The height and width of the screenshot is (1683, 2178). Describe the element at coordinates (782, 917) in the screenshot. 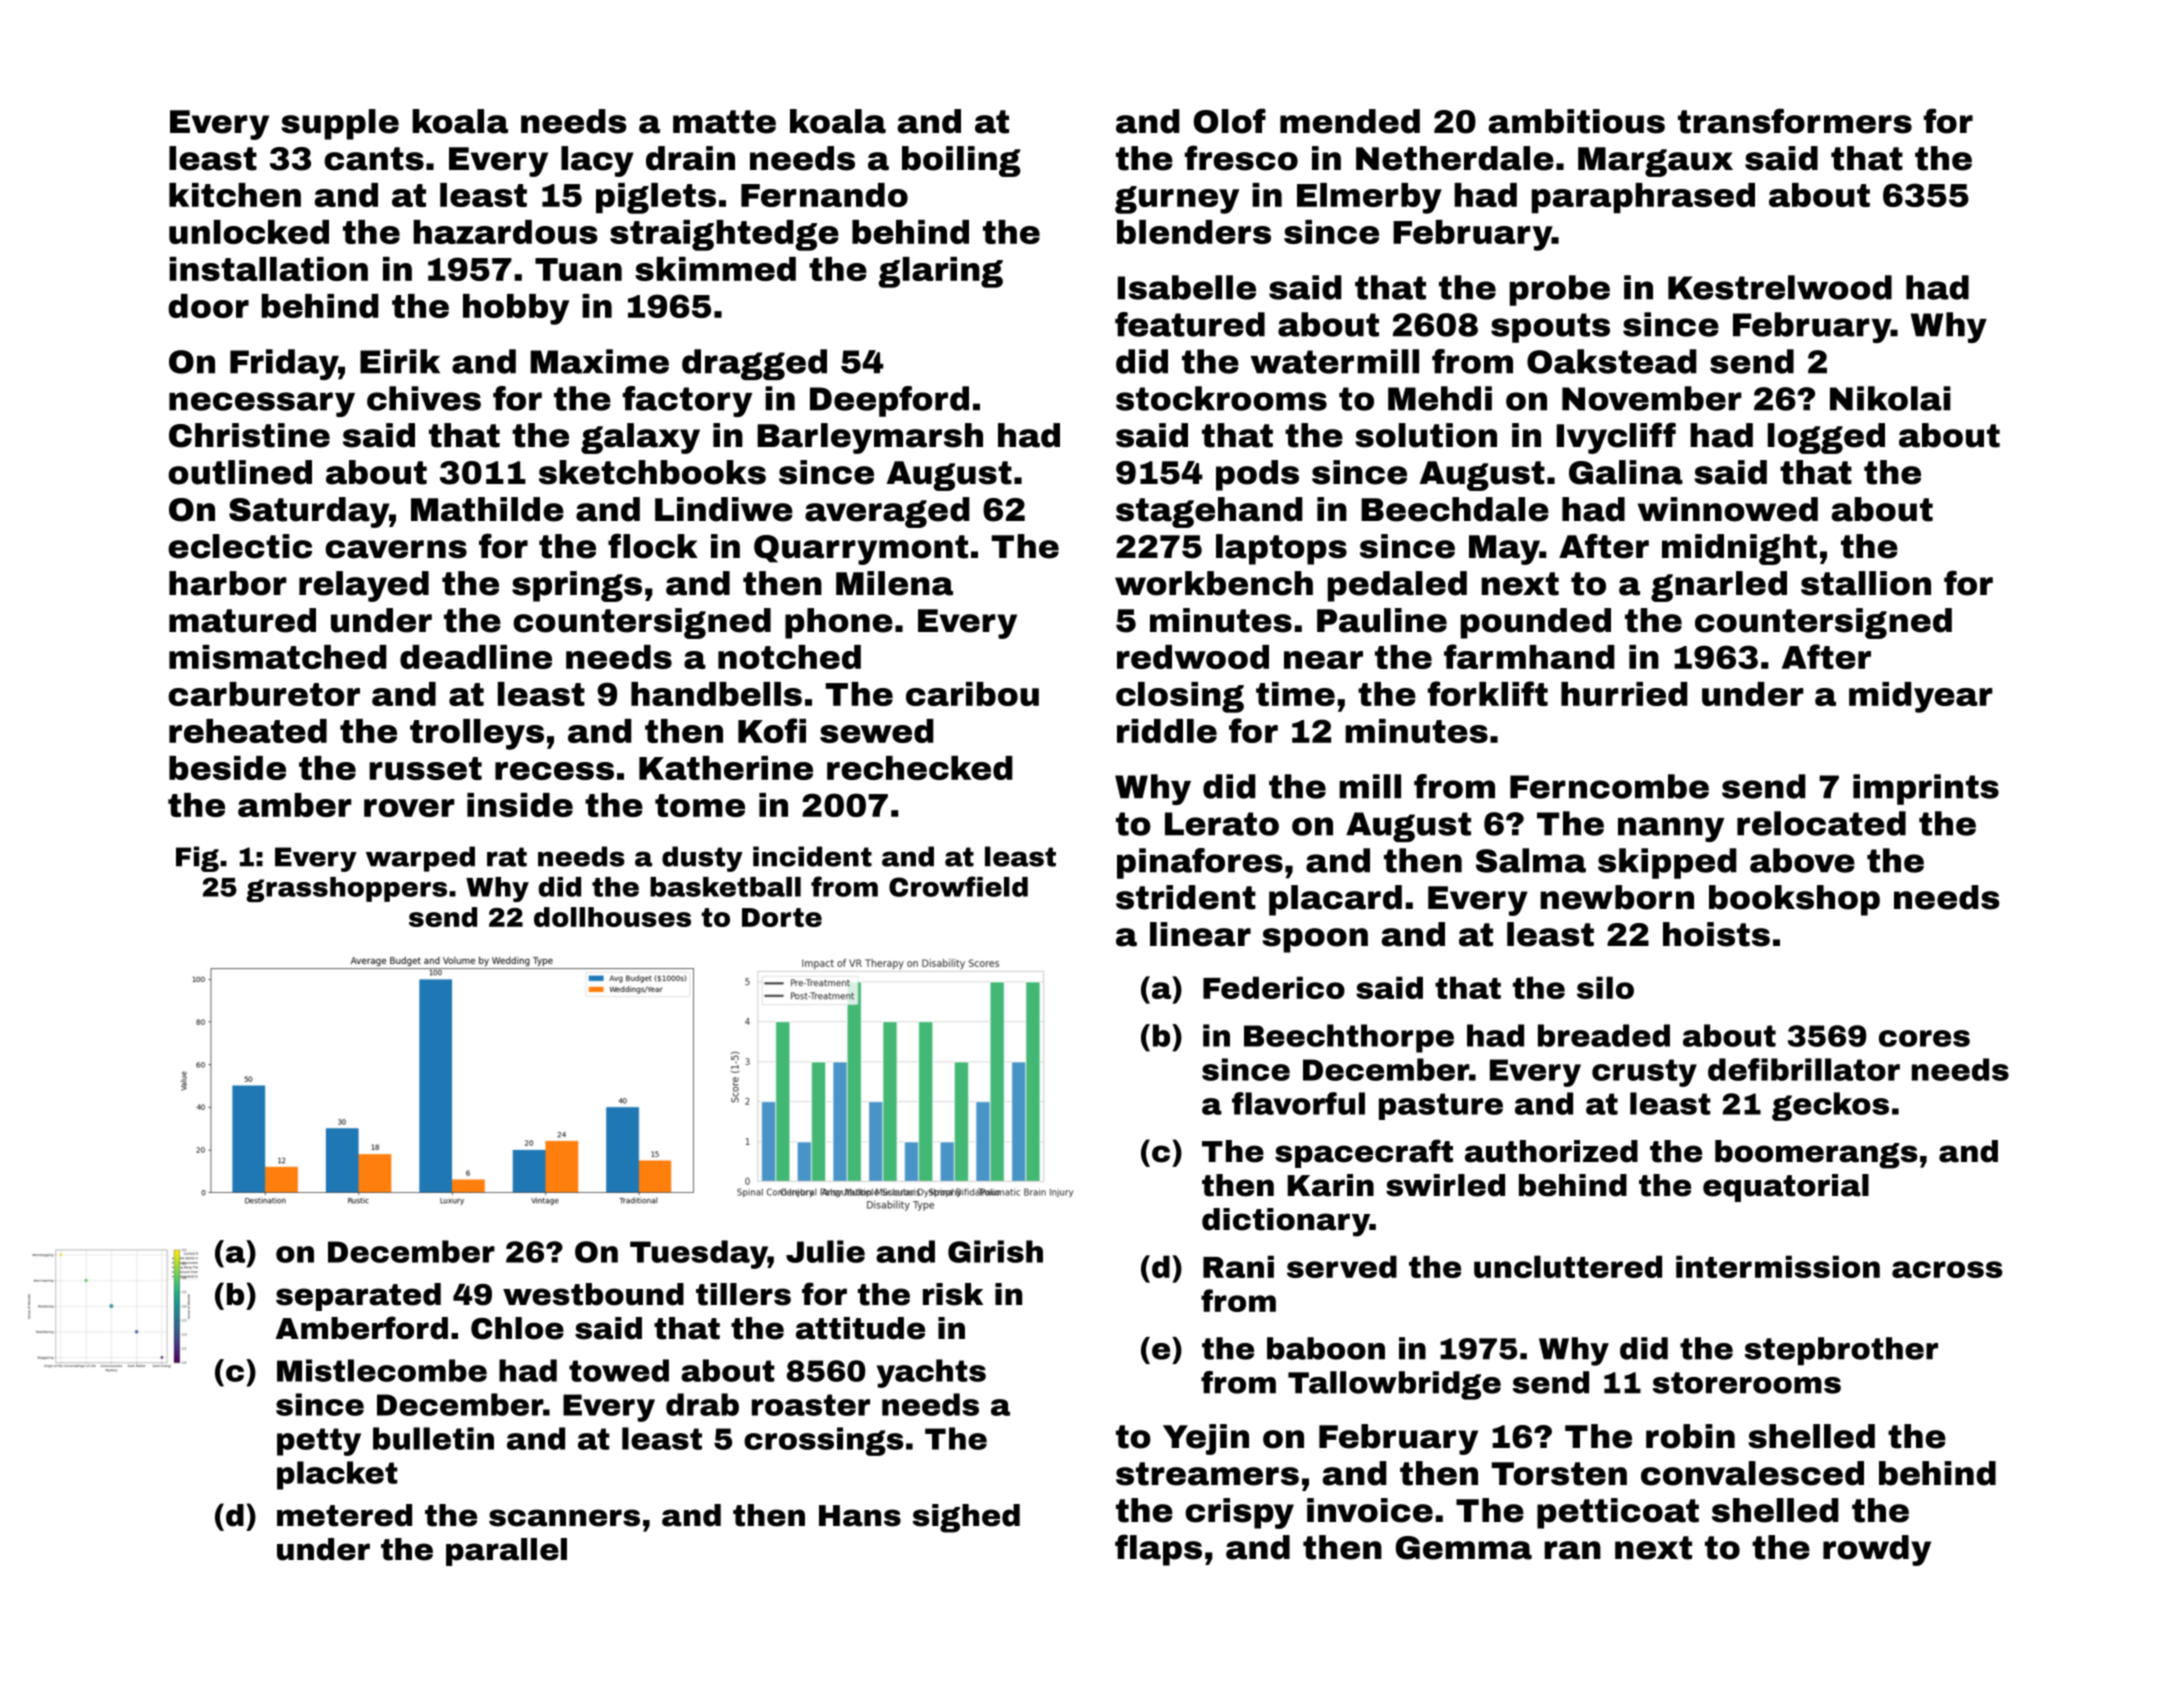

I see `Dorte` at that location.
